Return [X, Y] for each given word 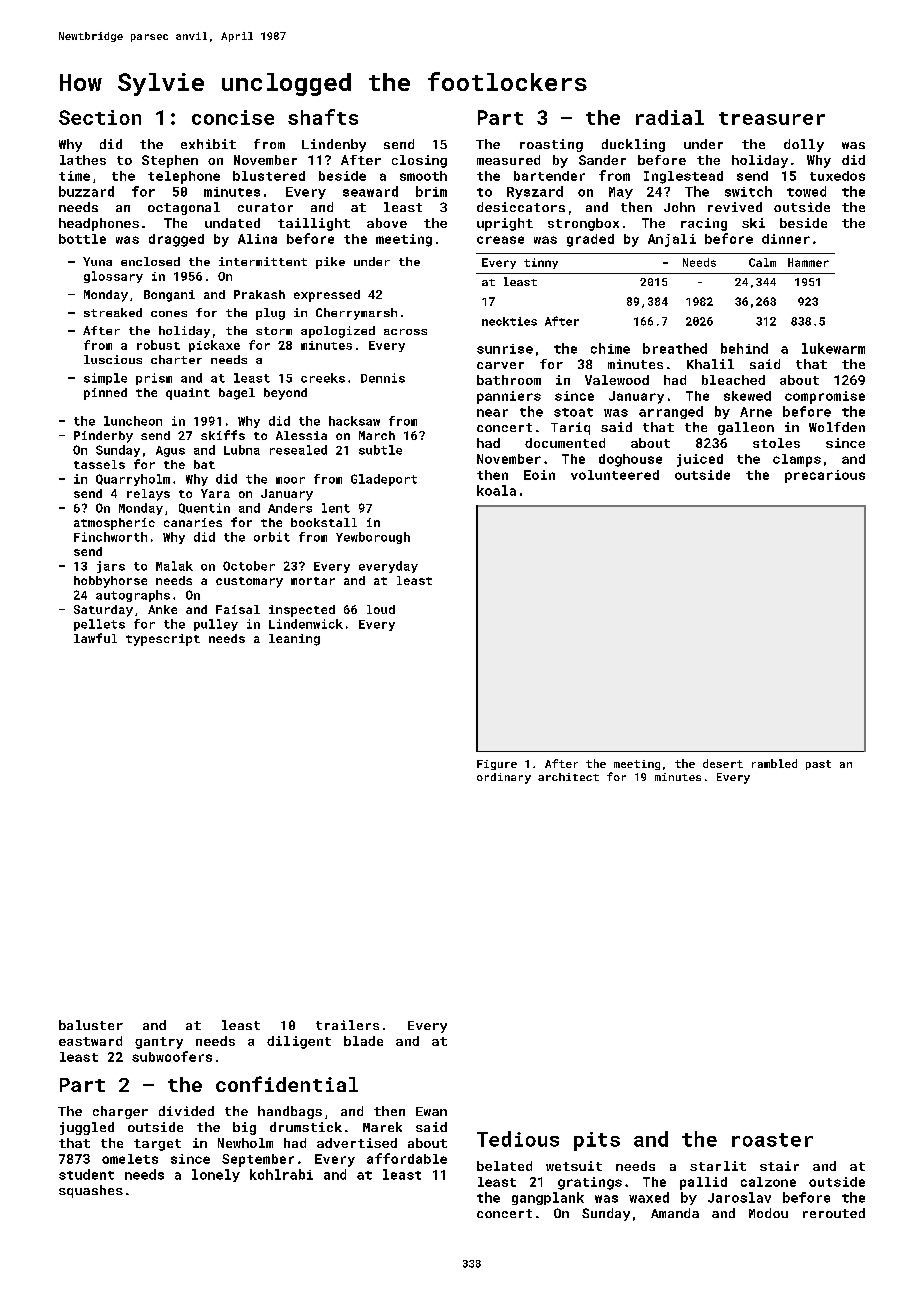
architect [568, 777]
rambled [774, 763]
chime [610, 348]
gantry [159, 1043]
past [818, 765]
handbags [290, 1112]
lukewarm [833, 348]
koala [496, 490]
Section [100, 117]
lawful [95, 638]
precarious [825, 476]
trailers [347, 1025]
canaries [193, 522]
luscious [113, 359]
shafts [323, 117]
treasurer [772, 118]
